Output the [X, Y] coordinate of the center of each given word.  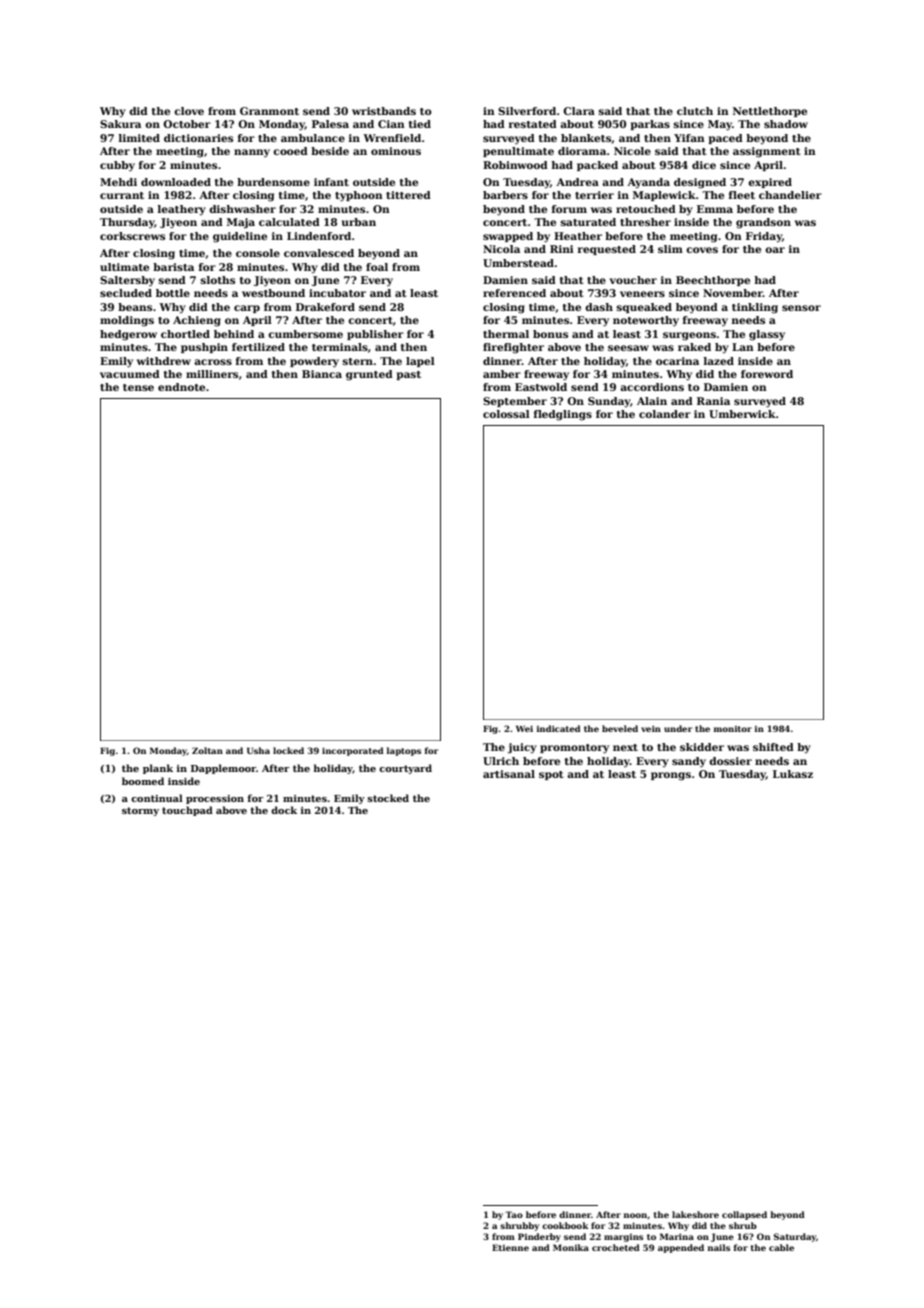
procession [215, 799]
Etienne [510, 1247]
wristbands [384, 111]
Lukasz [793, 774]
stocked [388, 798]
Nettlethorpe [770, 112]
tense [138, 387]
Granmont [269, 111]
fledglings [563, 415]
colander [665, 414]
